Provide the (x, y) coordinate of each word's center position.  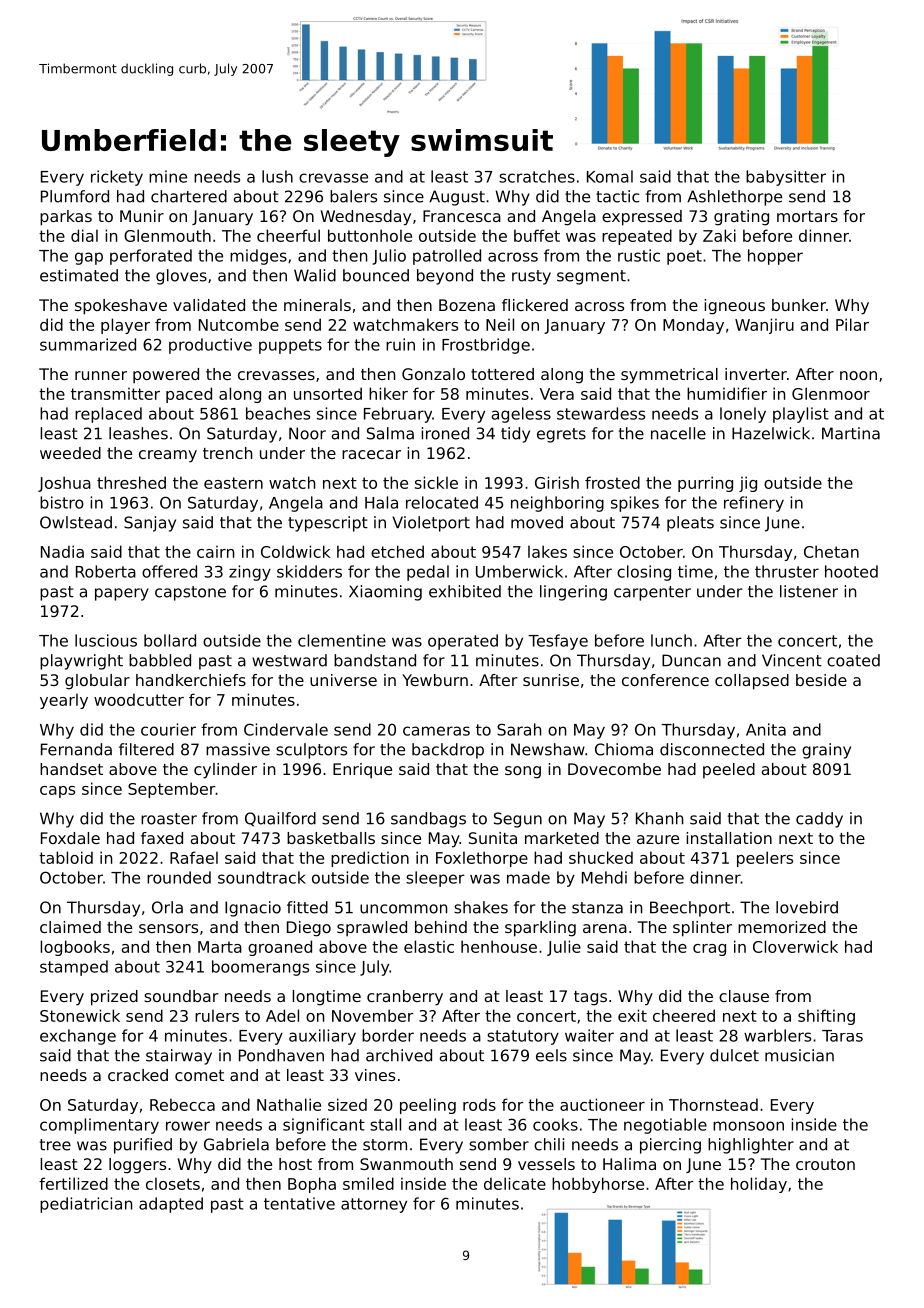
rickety (117, 178)
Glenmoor (831, 393)
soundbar (181, 996)
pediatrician (86, 1205)
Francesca (462, 216)
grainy (826, 751)
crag (709, 950)
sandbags (428, 820)
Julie (564, 948)
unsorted (328, 393)
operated (463, 642)
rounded (179, 877)
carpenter (652, 593)
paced (189, 395)
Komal (610, 176)
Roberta (106, 571)
